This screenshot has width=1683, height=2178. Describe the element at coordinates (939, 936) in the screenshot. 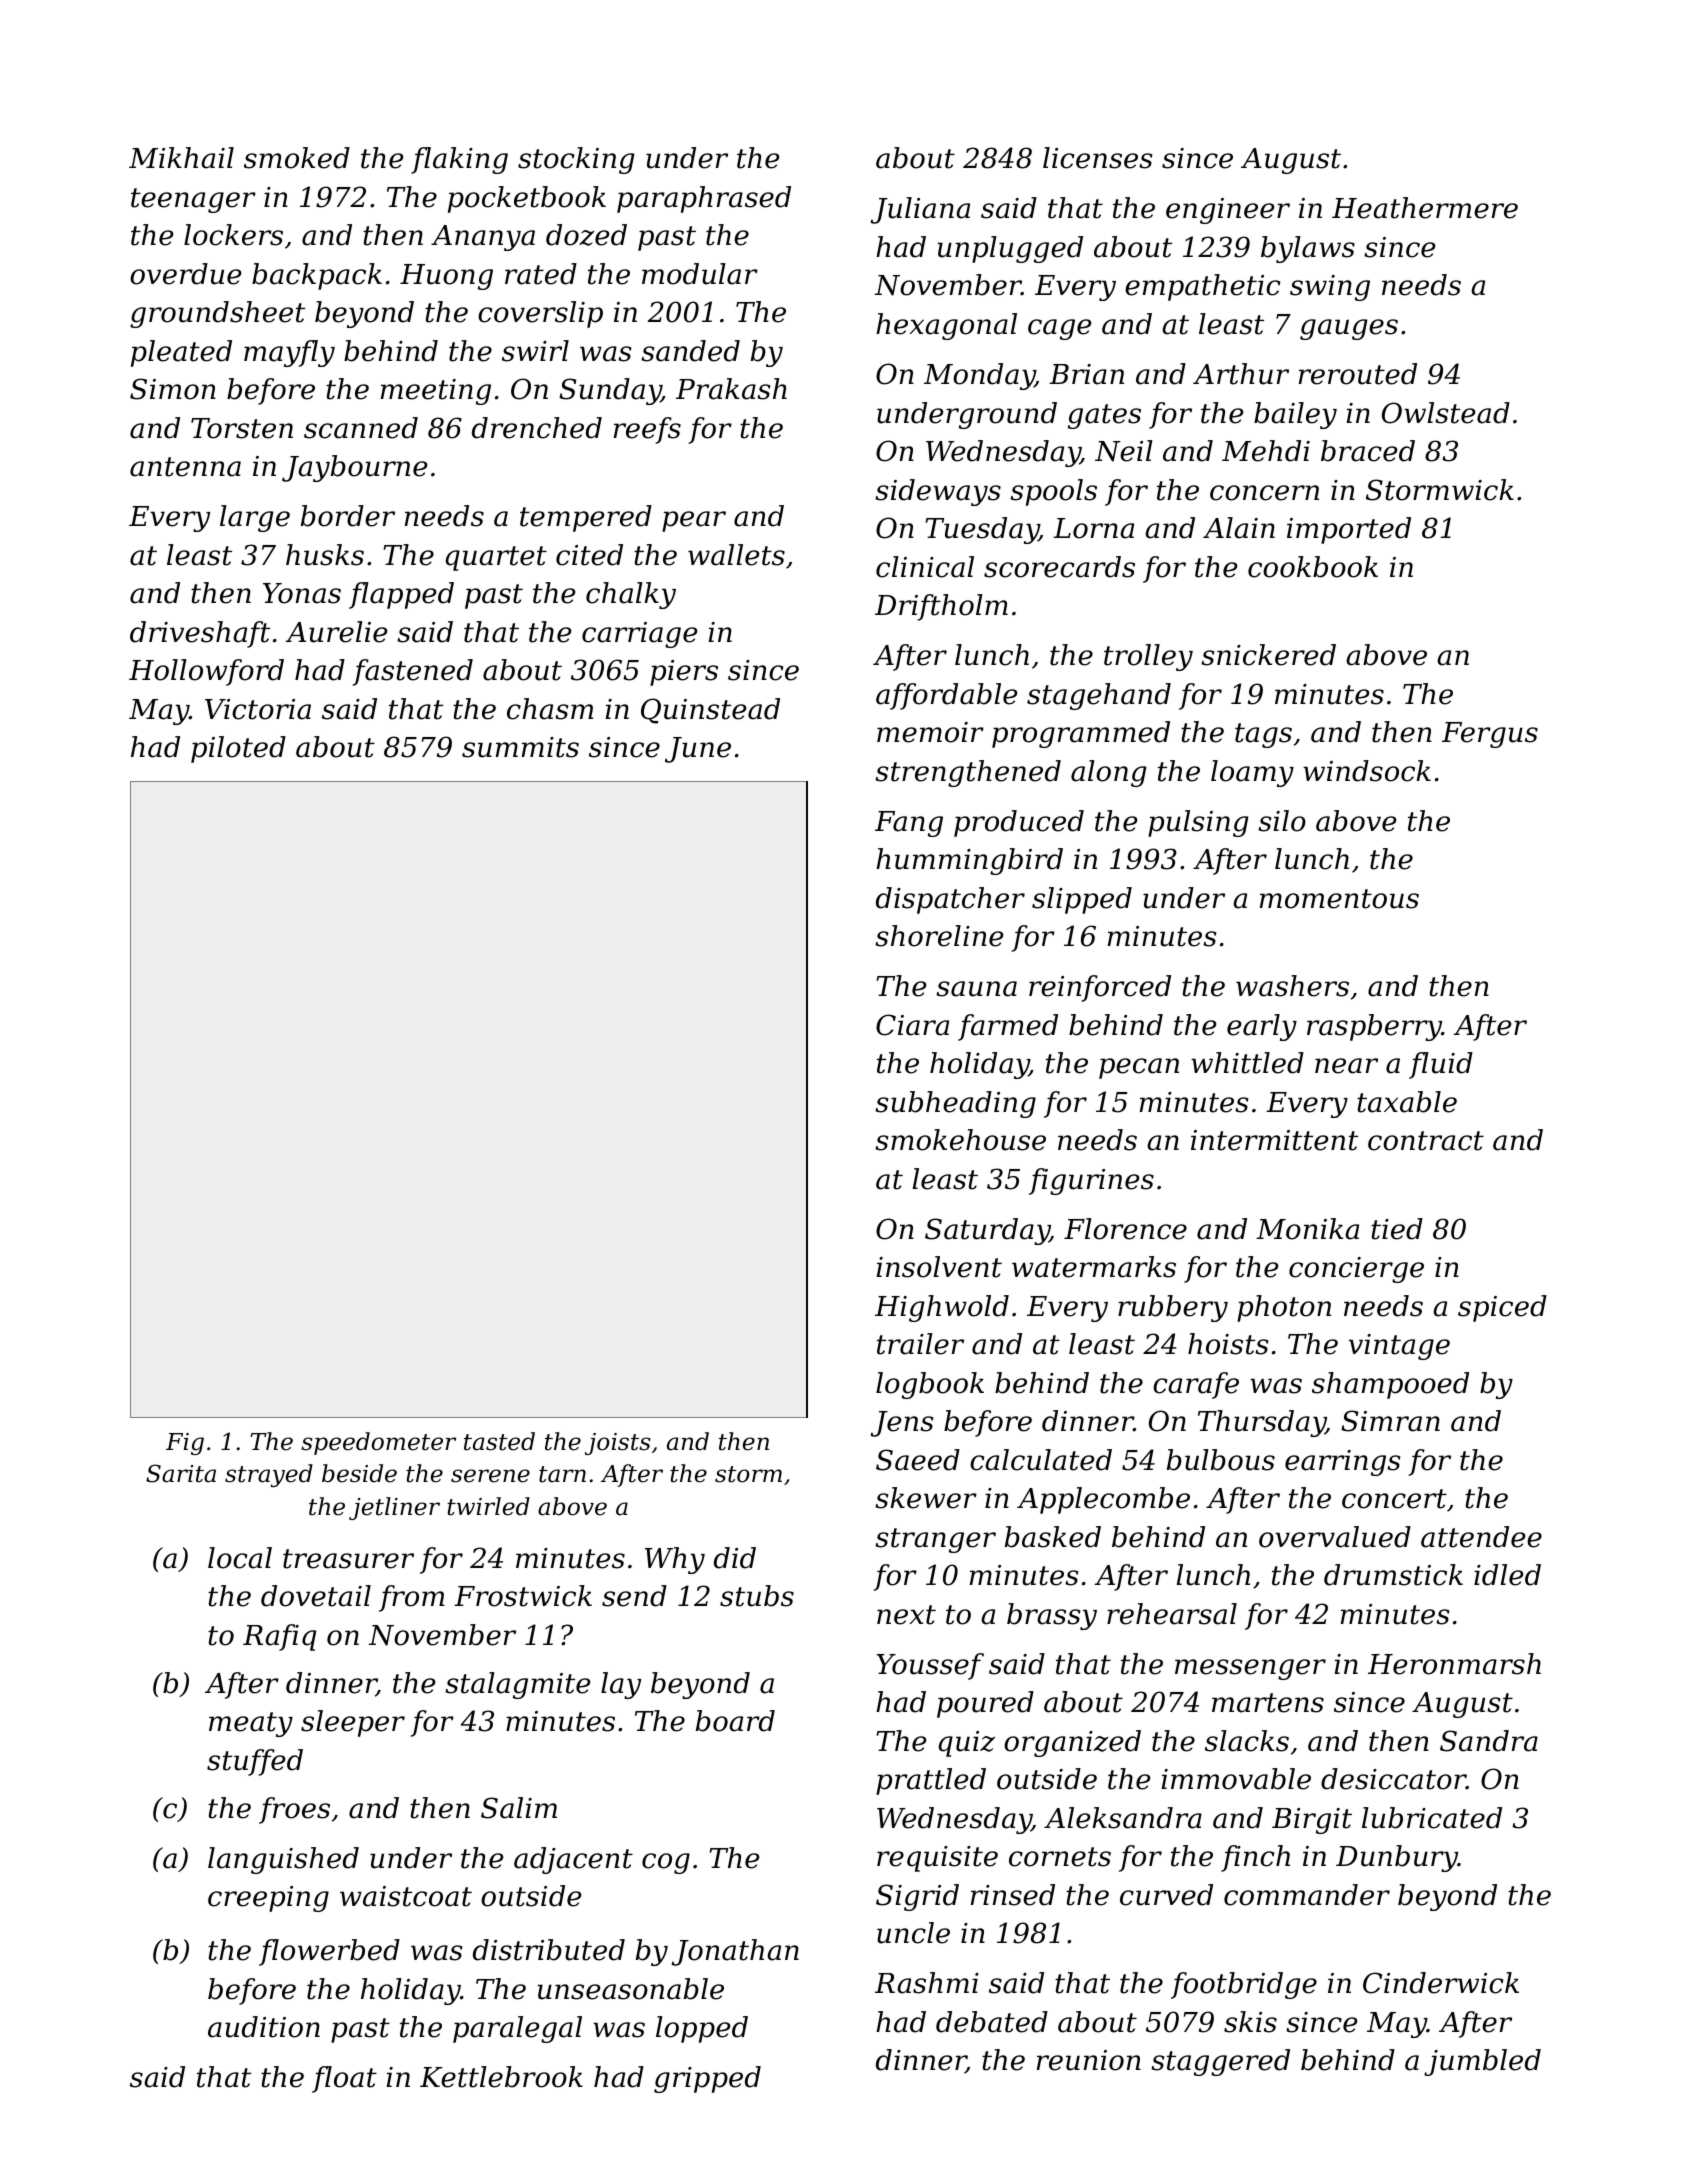

I see `shoreline` at that location.
